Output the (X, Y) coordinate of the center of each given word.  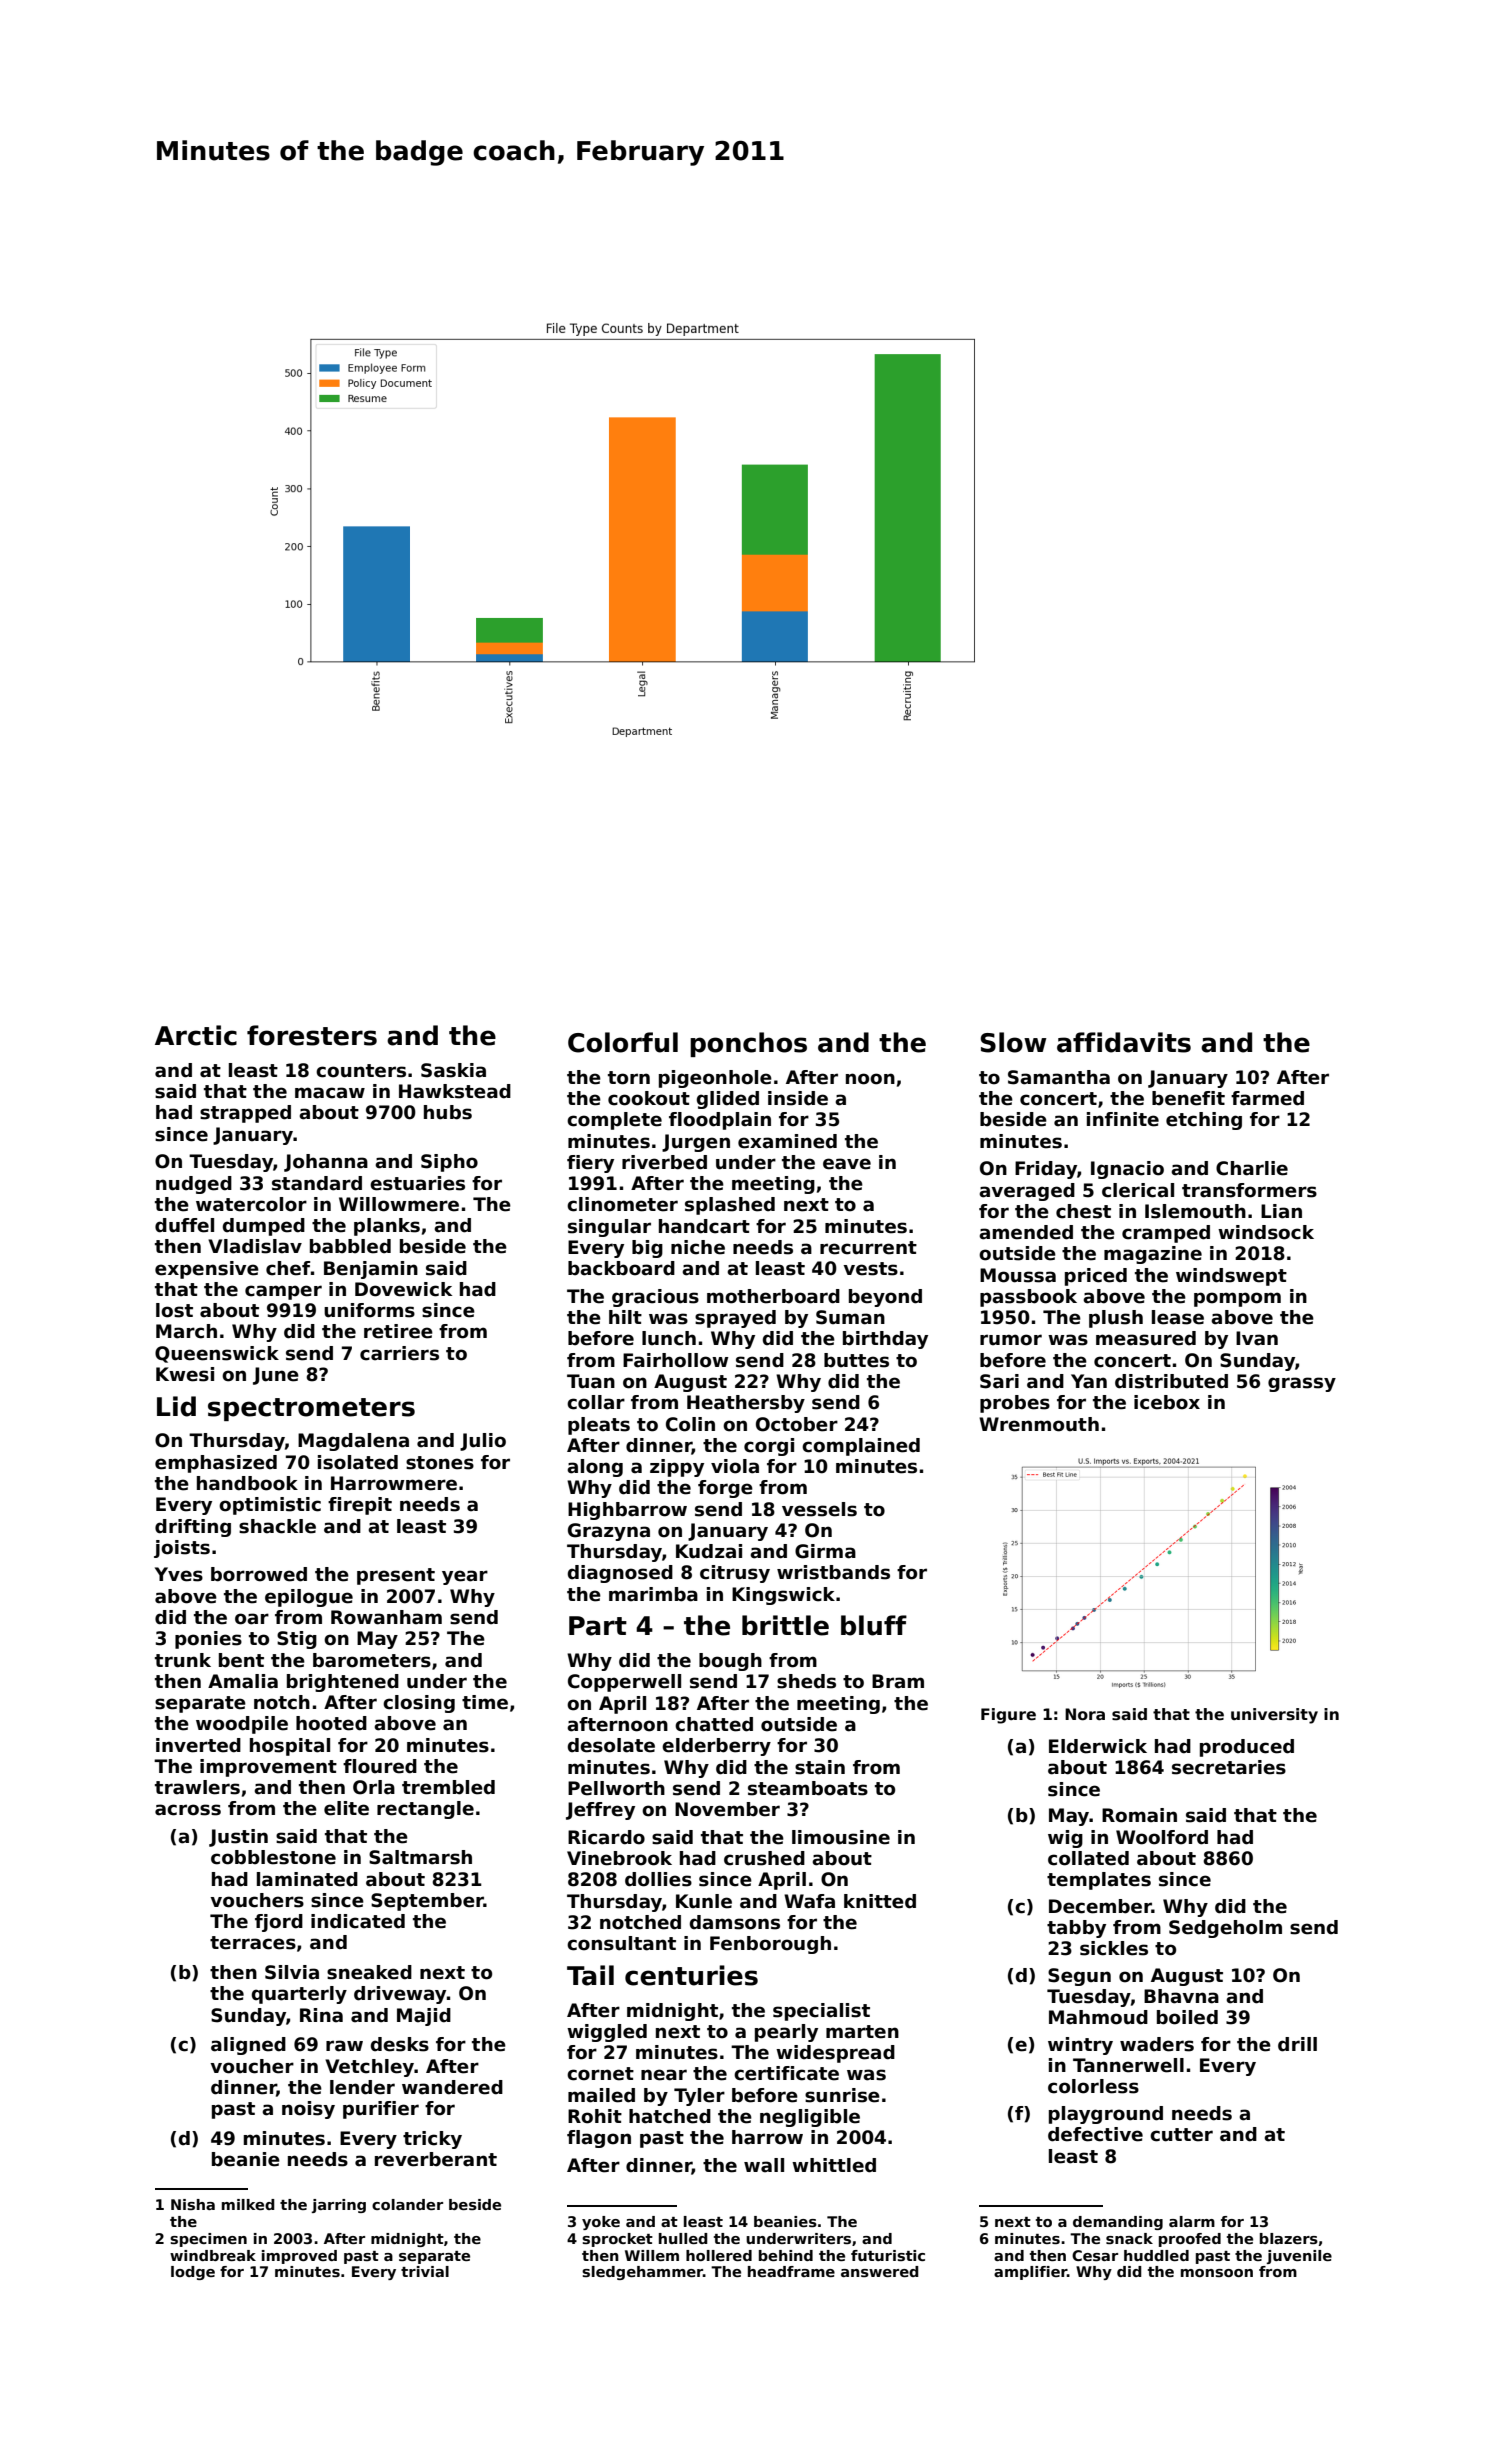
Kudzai (709, 1551)
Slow (1013, 1042)
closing (419, 1704)
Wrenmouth (1039, 1424)
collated (1088, 1858)
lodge (193, 2273)
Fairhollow (676, 1360)
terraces (253, 1943)
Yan (1089, 1381)
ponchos (748, 1044)
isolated (358, 1462)
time (485, 1702)
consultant (621, 1943)
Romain (1139, 1815)
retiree (398, 1331)
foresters (312, 1035)
